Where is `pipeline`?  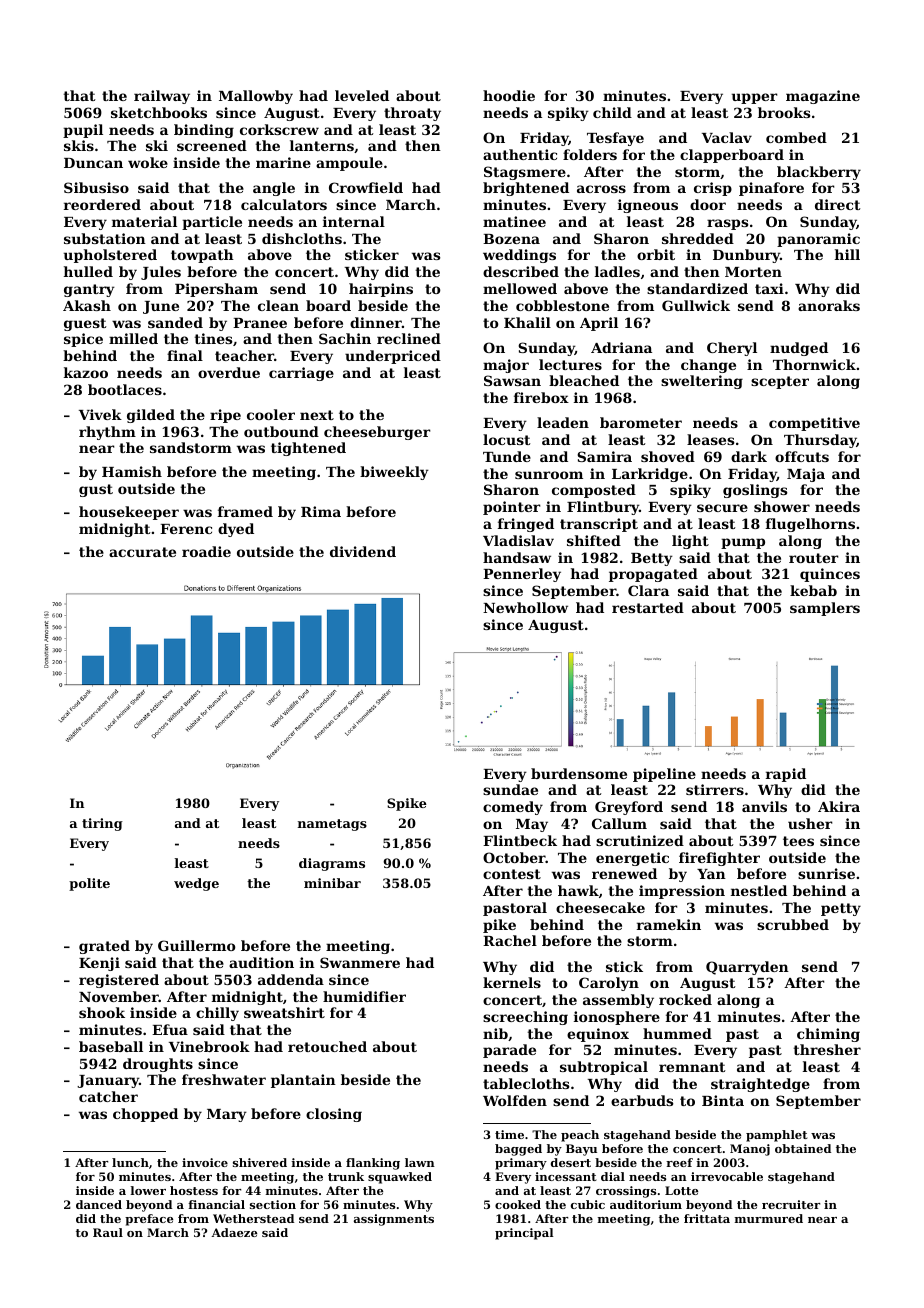
pipeline is located at coordinates (664, 775).
